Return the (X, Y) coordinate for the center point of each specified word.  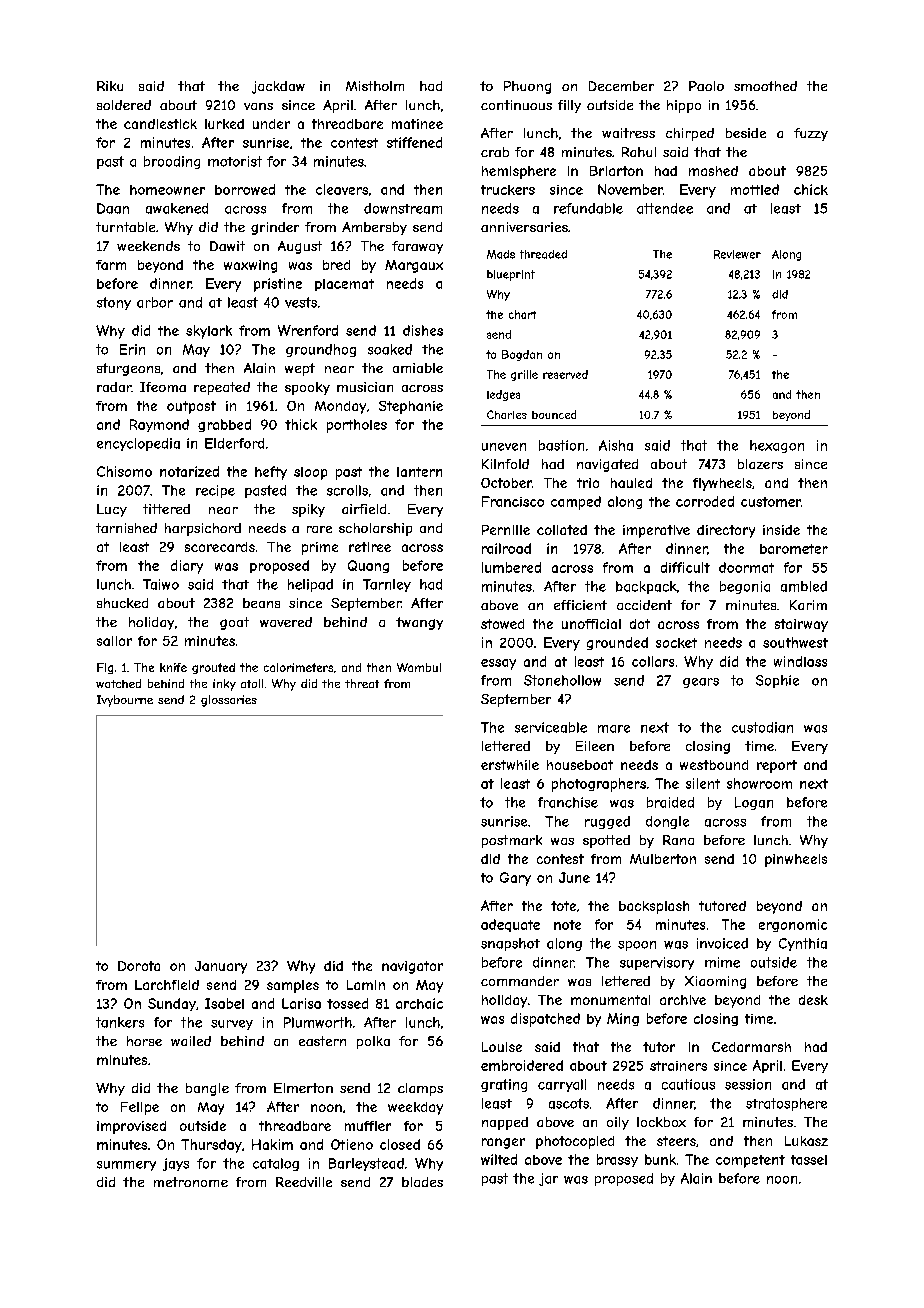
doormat (746, 567)
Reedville (304, 1182)
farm (111, 265)
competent (750, 1161)
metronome (191, 1182)
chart (522, 314)
